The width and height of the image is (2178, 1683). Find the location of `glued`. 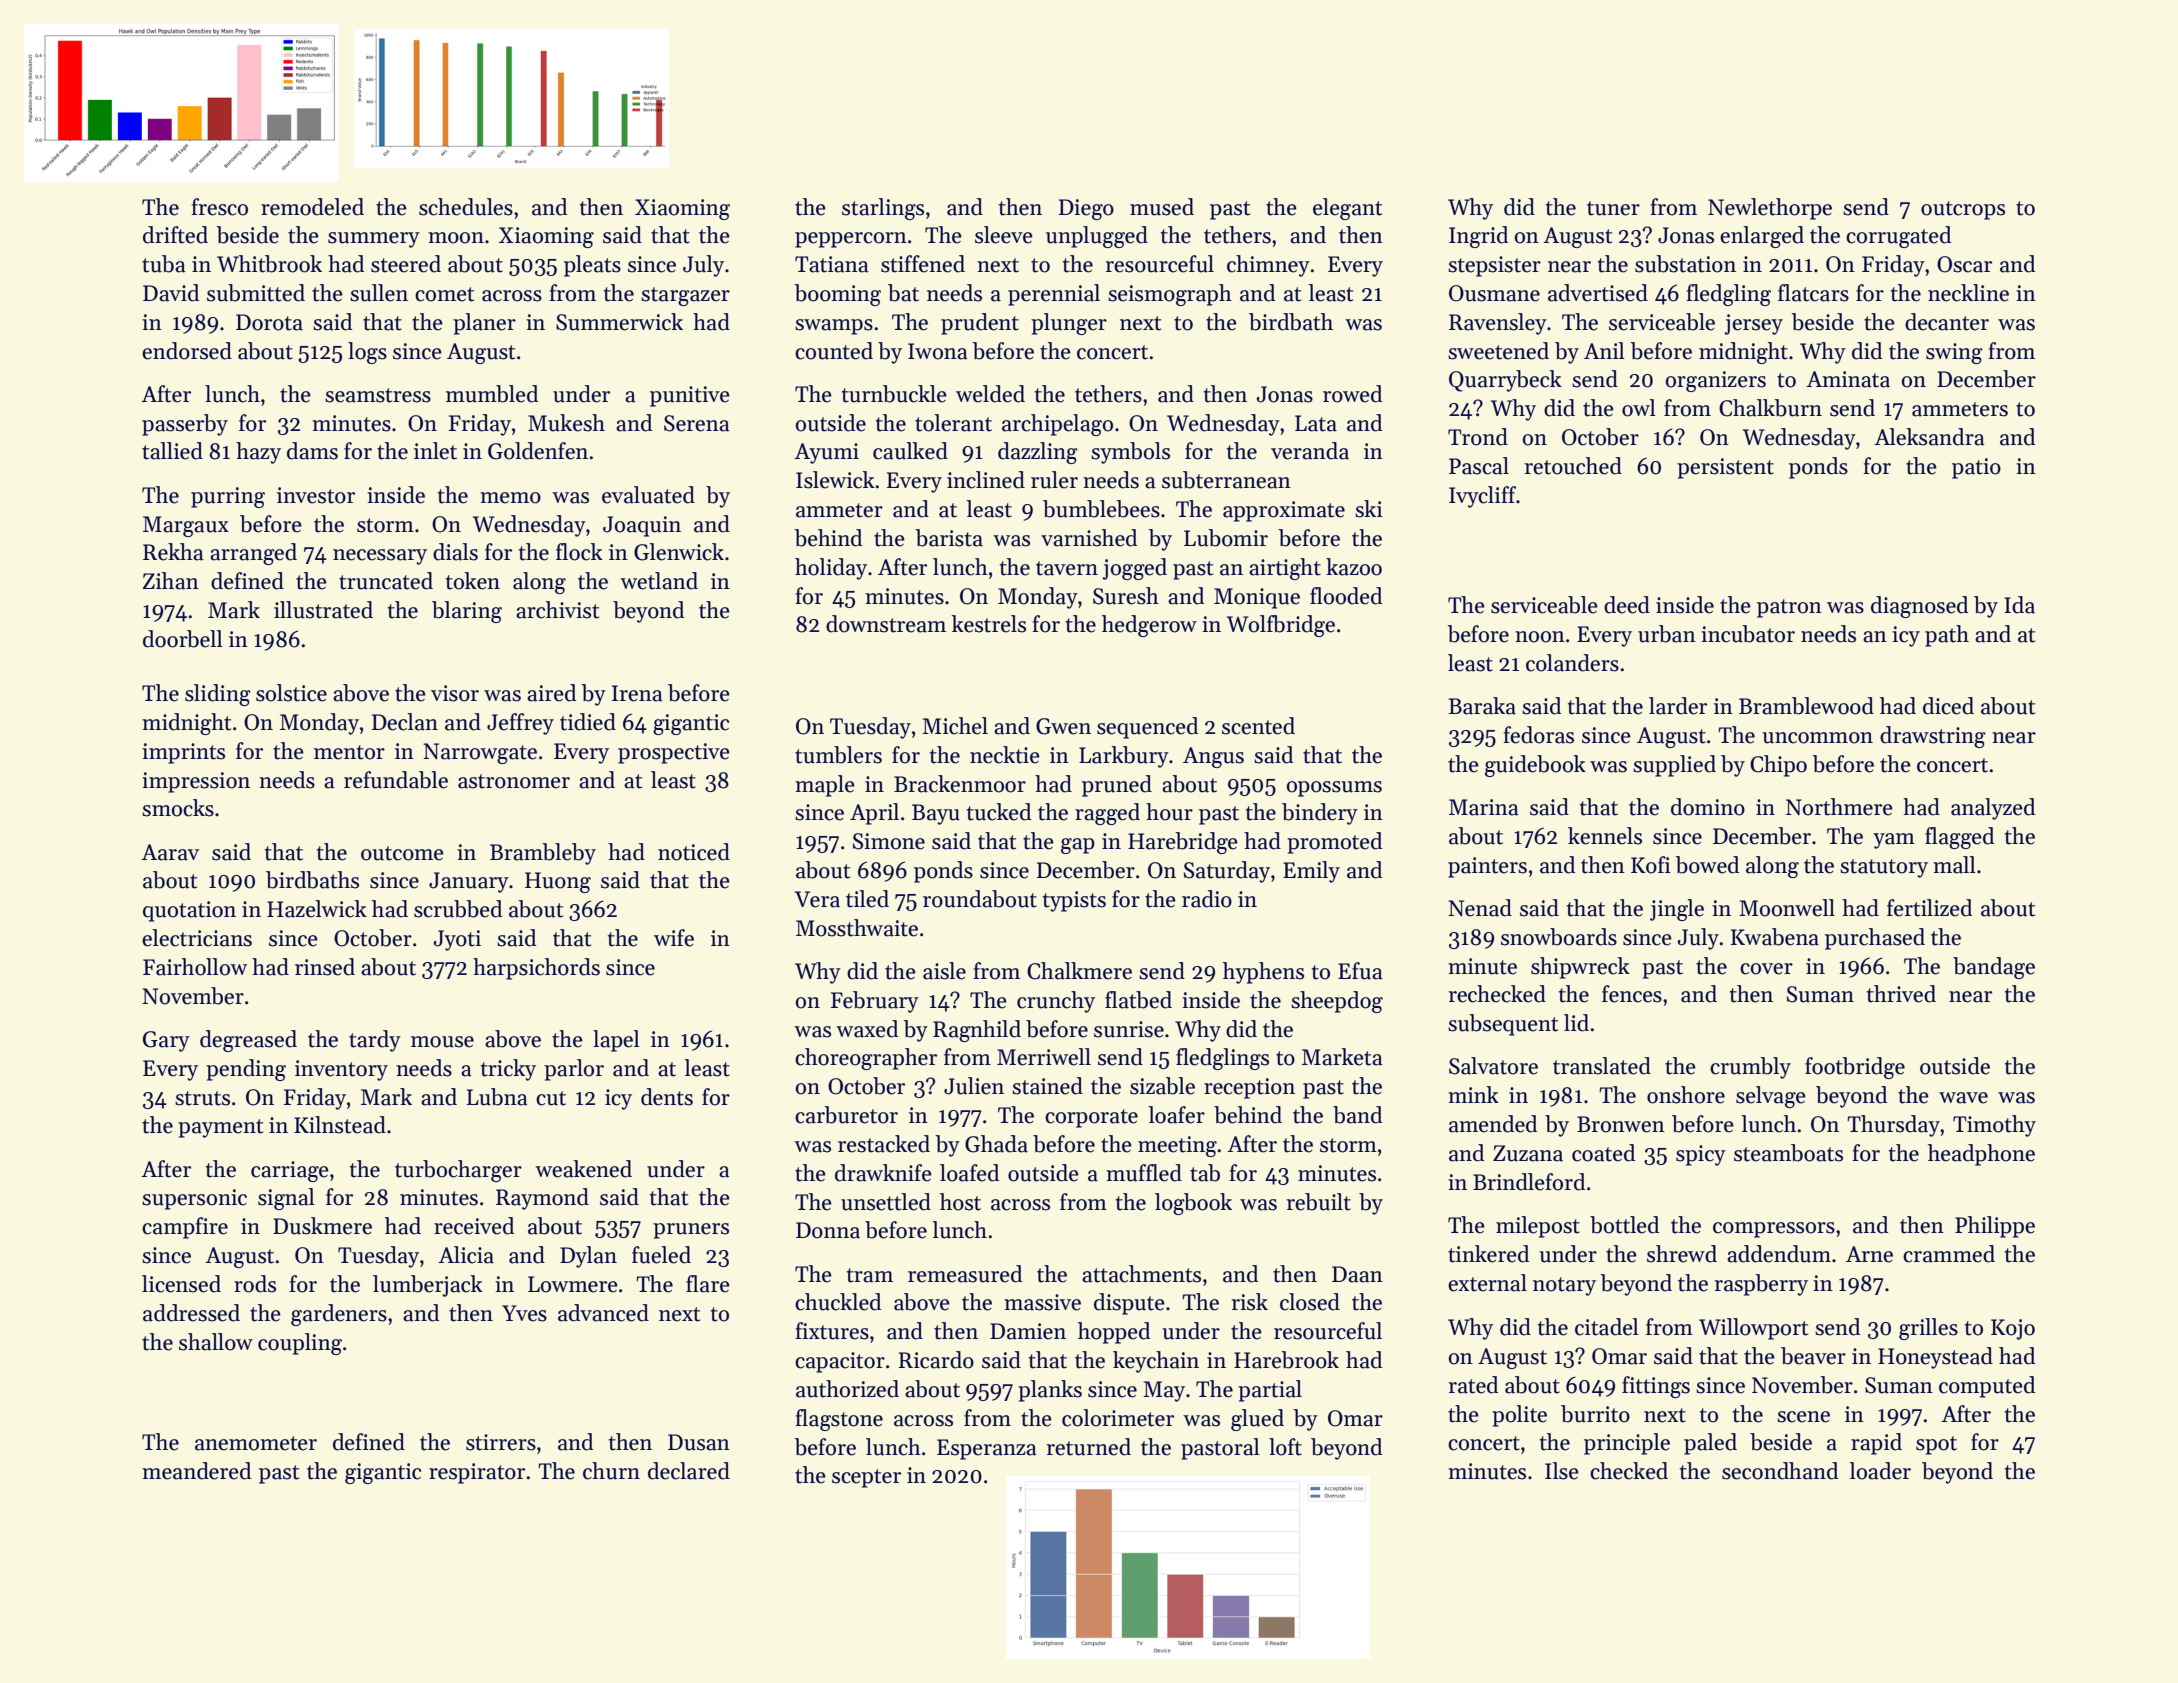

glued is located at coordinates (1257, 1420).
